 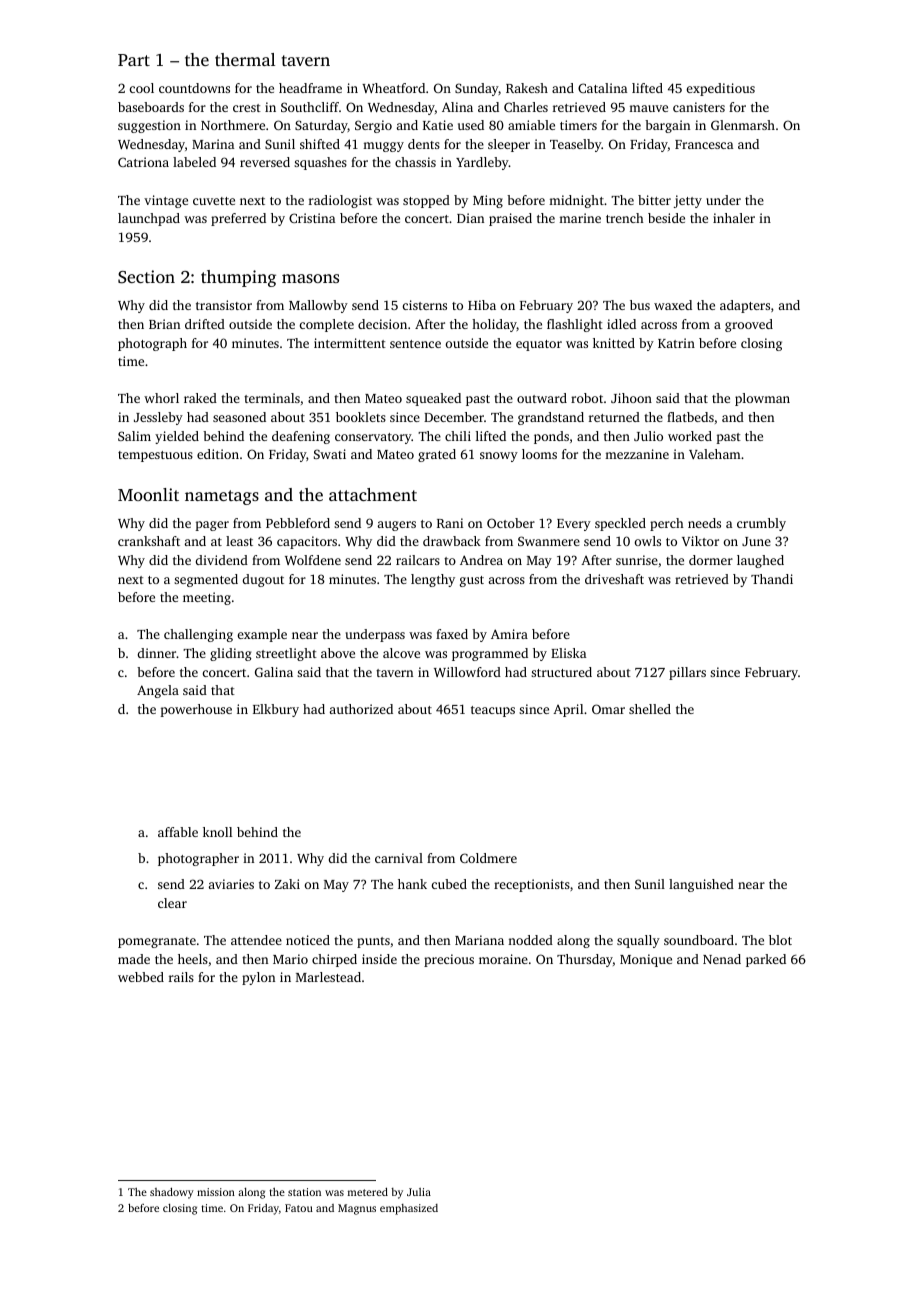 I want to click on equator, so click(x=539, y=345).
